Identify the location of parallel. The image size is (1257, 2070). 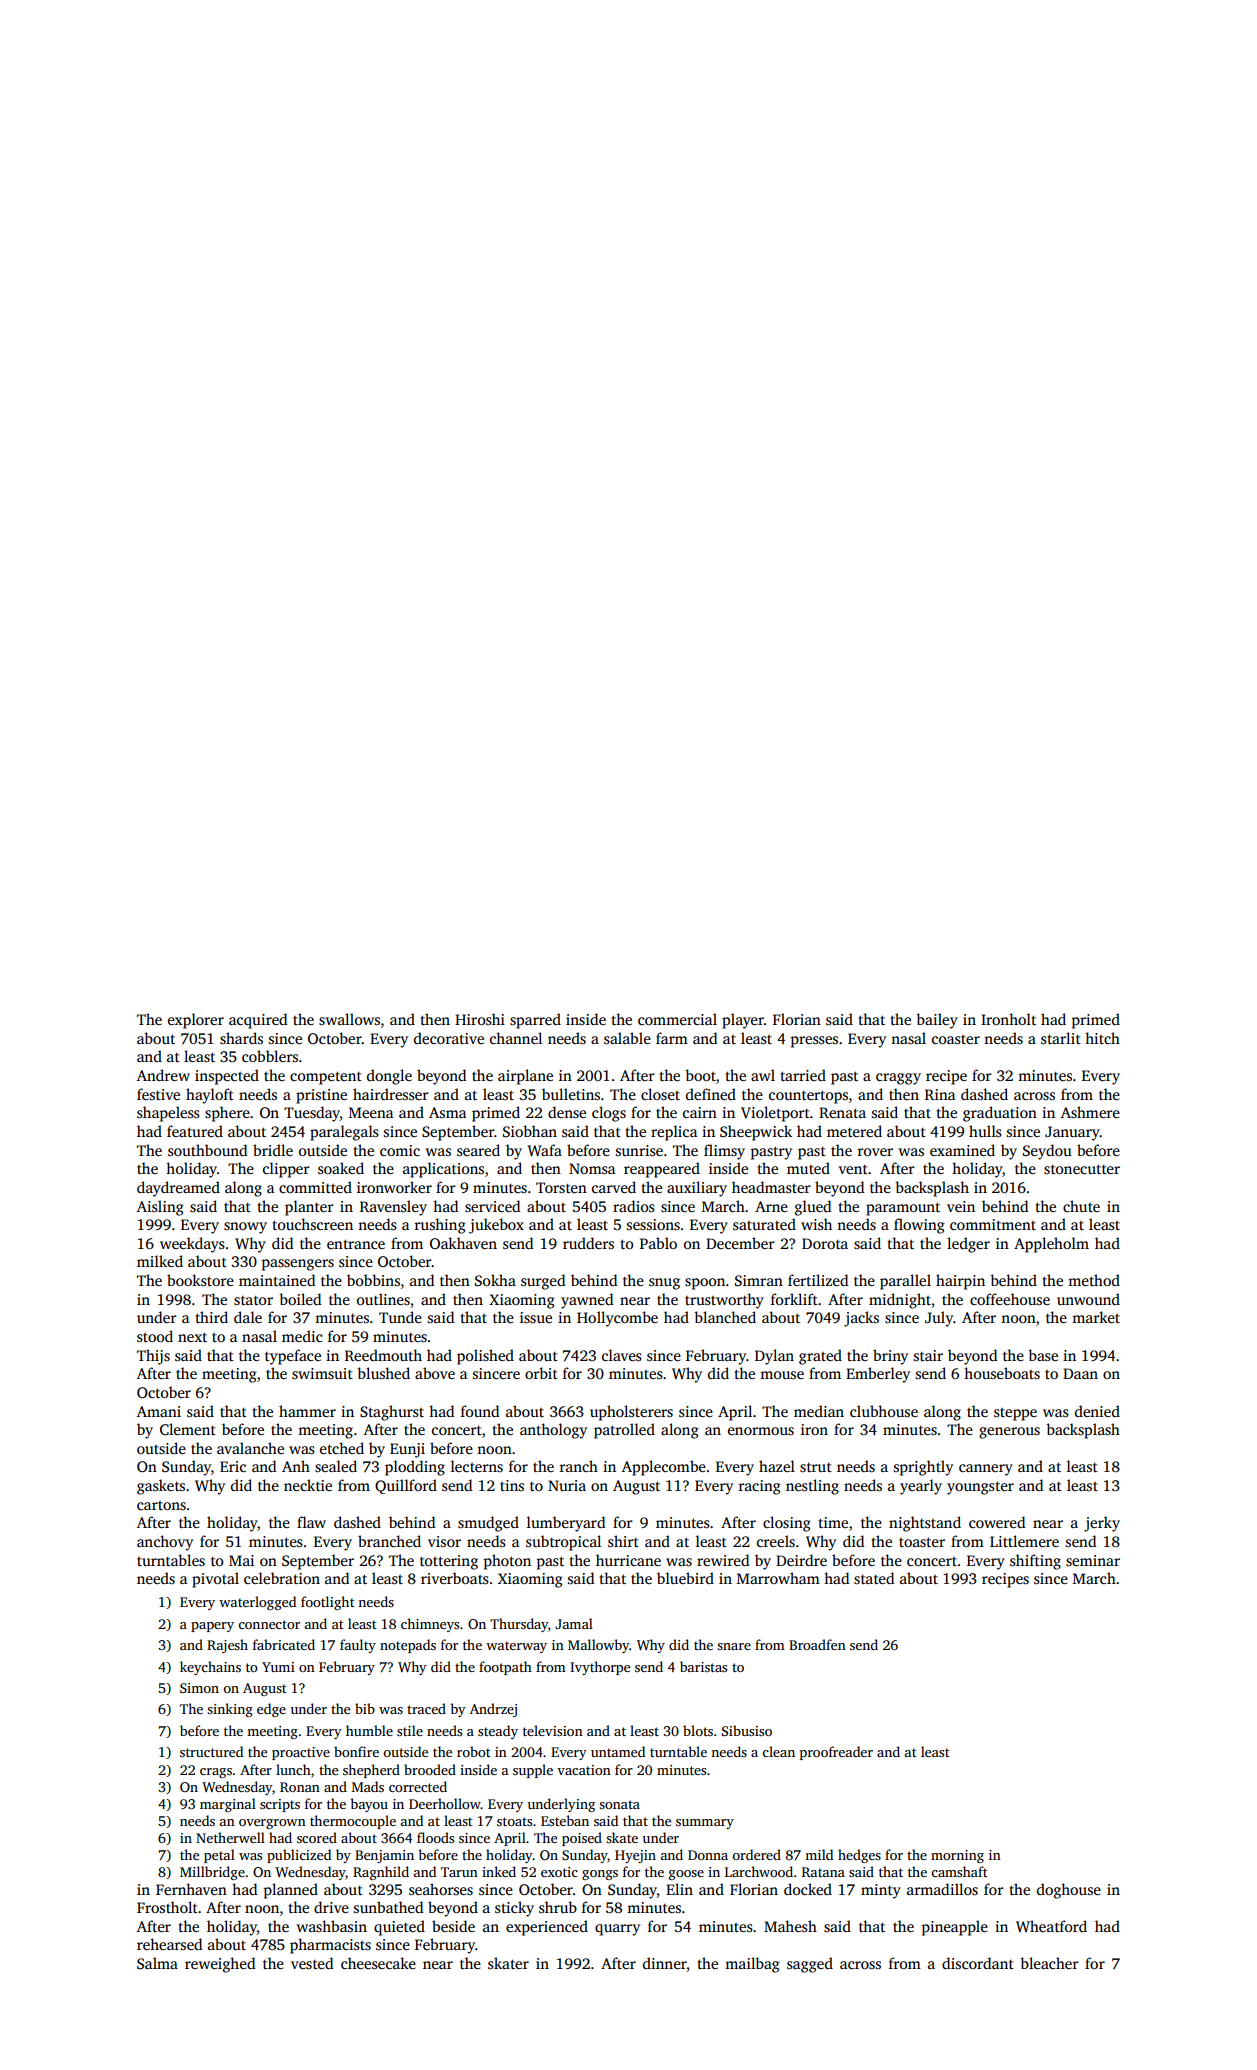
(905, 1282).
